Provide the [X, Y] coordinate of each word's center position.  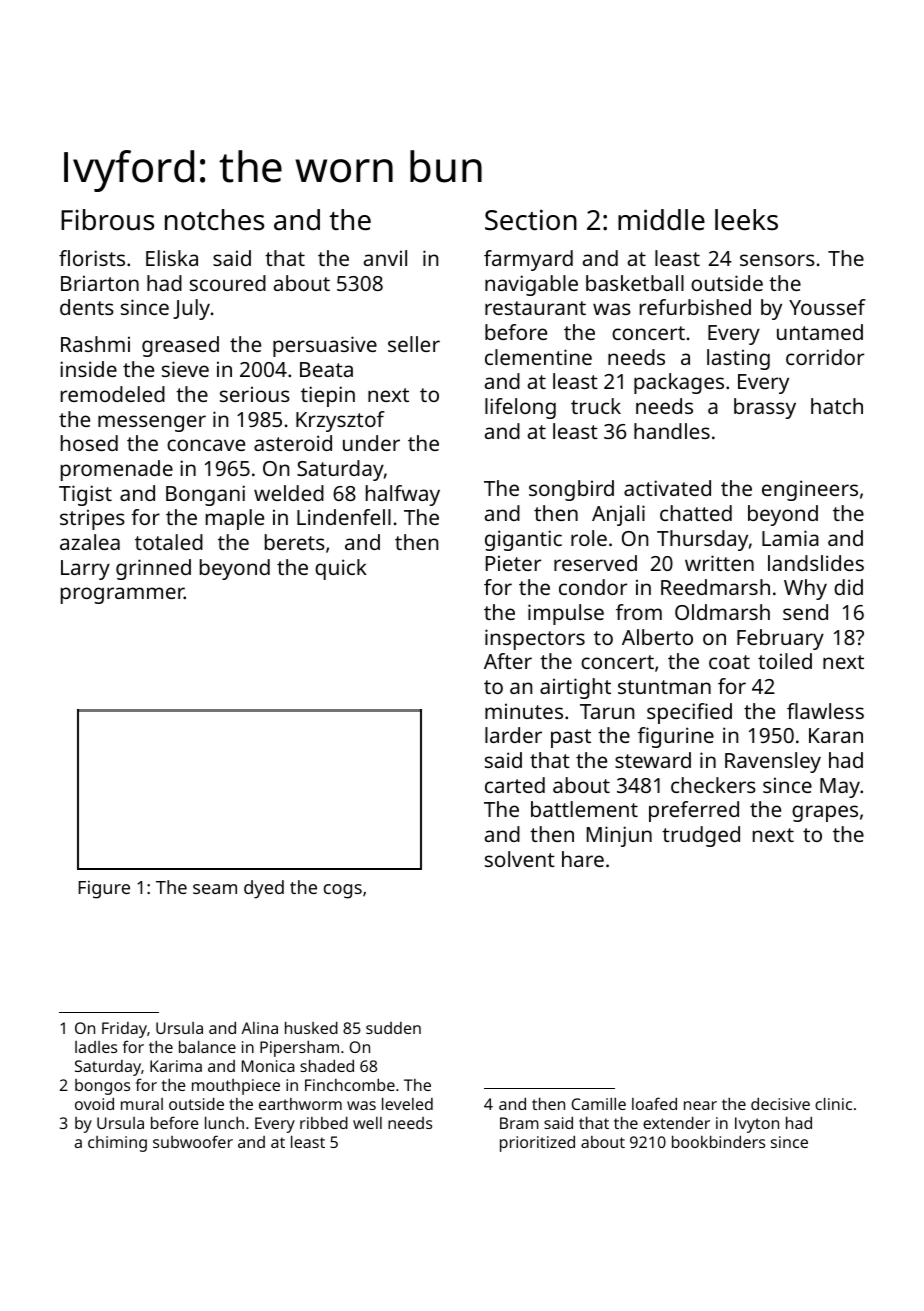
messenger [152, 423]
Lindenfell [344, 517]
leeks [746, 220]
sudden [393, 1028]
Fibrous [107, 220]
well [367, 1123]
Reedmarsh [715, 587]
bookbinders [718, 1141]
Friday [124, 1030]
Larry [85, 570]
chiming [117, 1144]
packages [679, 383]
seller [414, 344]
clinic [833, 1103]
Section [531, 220]
